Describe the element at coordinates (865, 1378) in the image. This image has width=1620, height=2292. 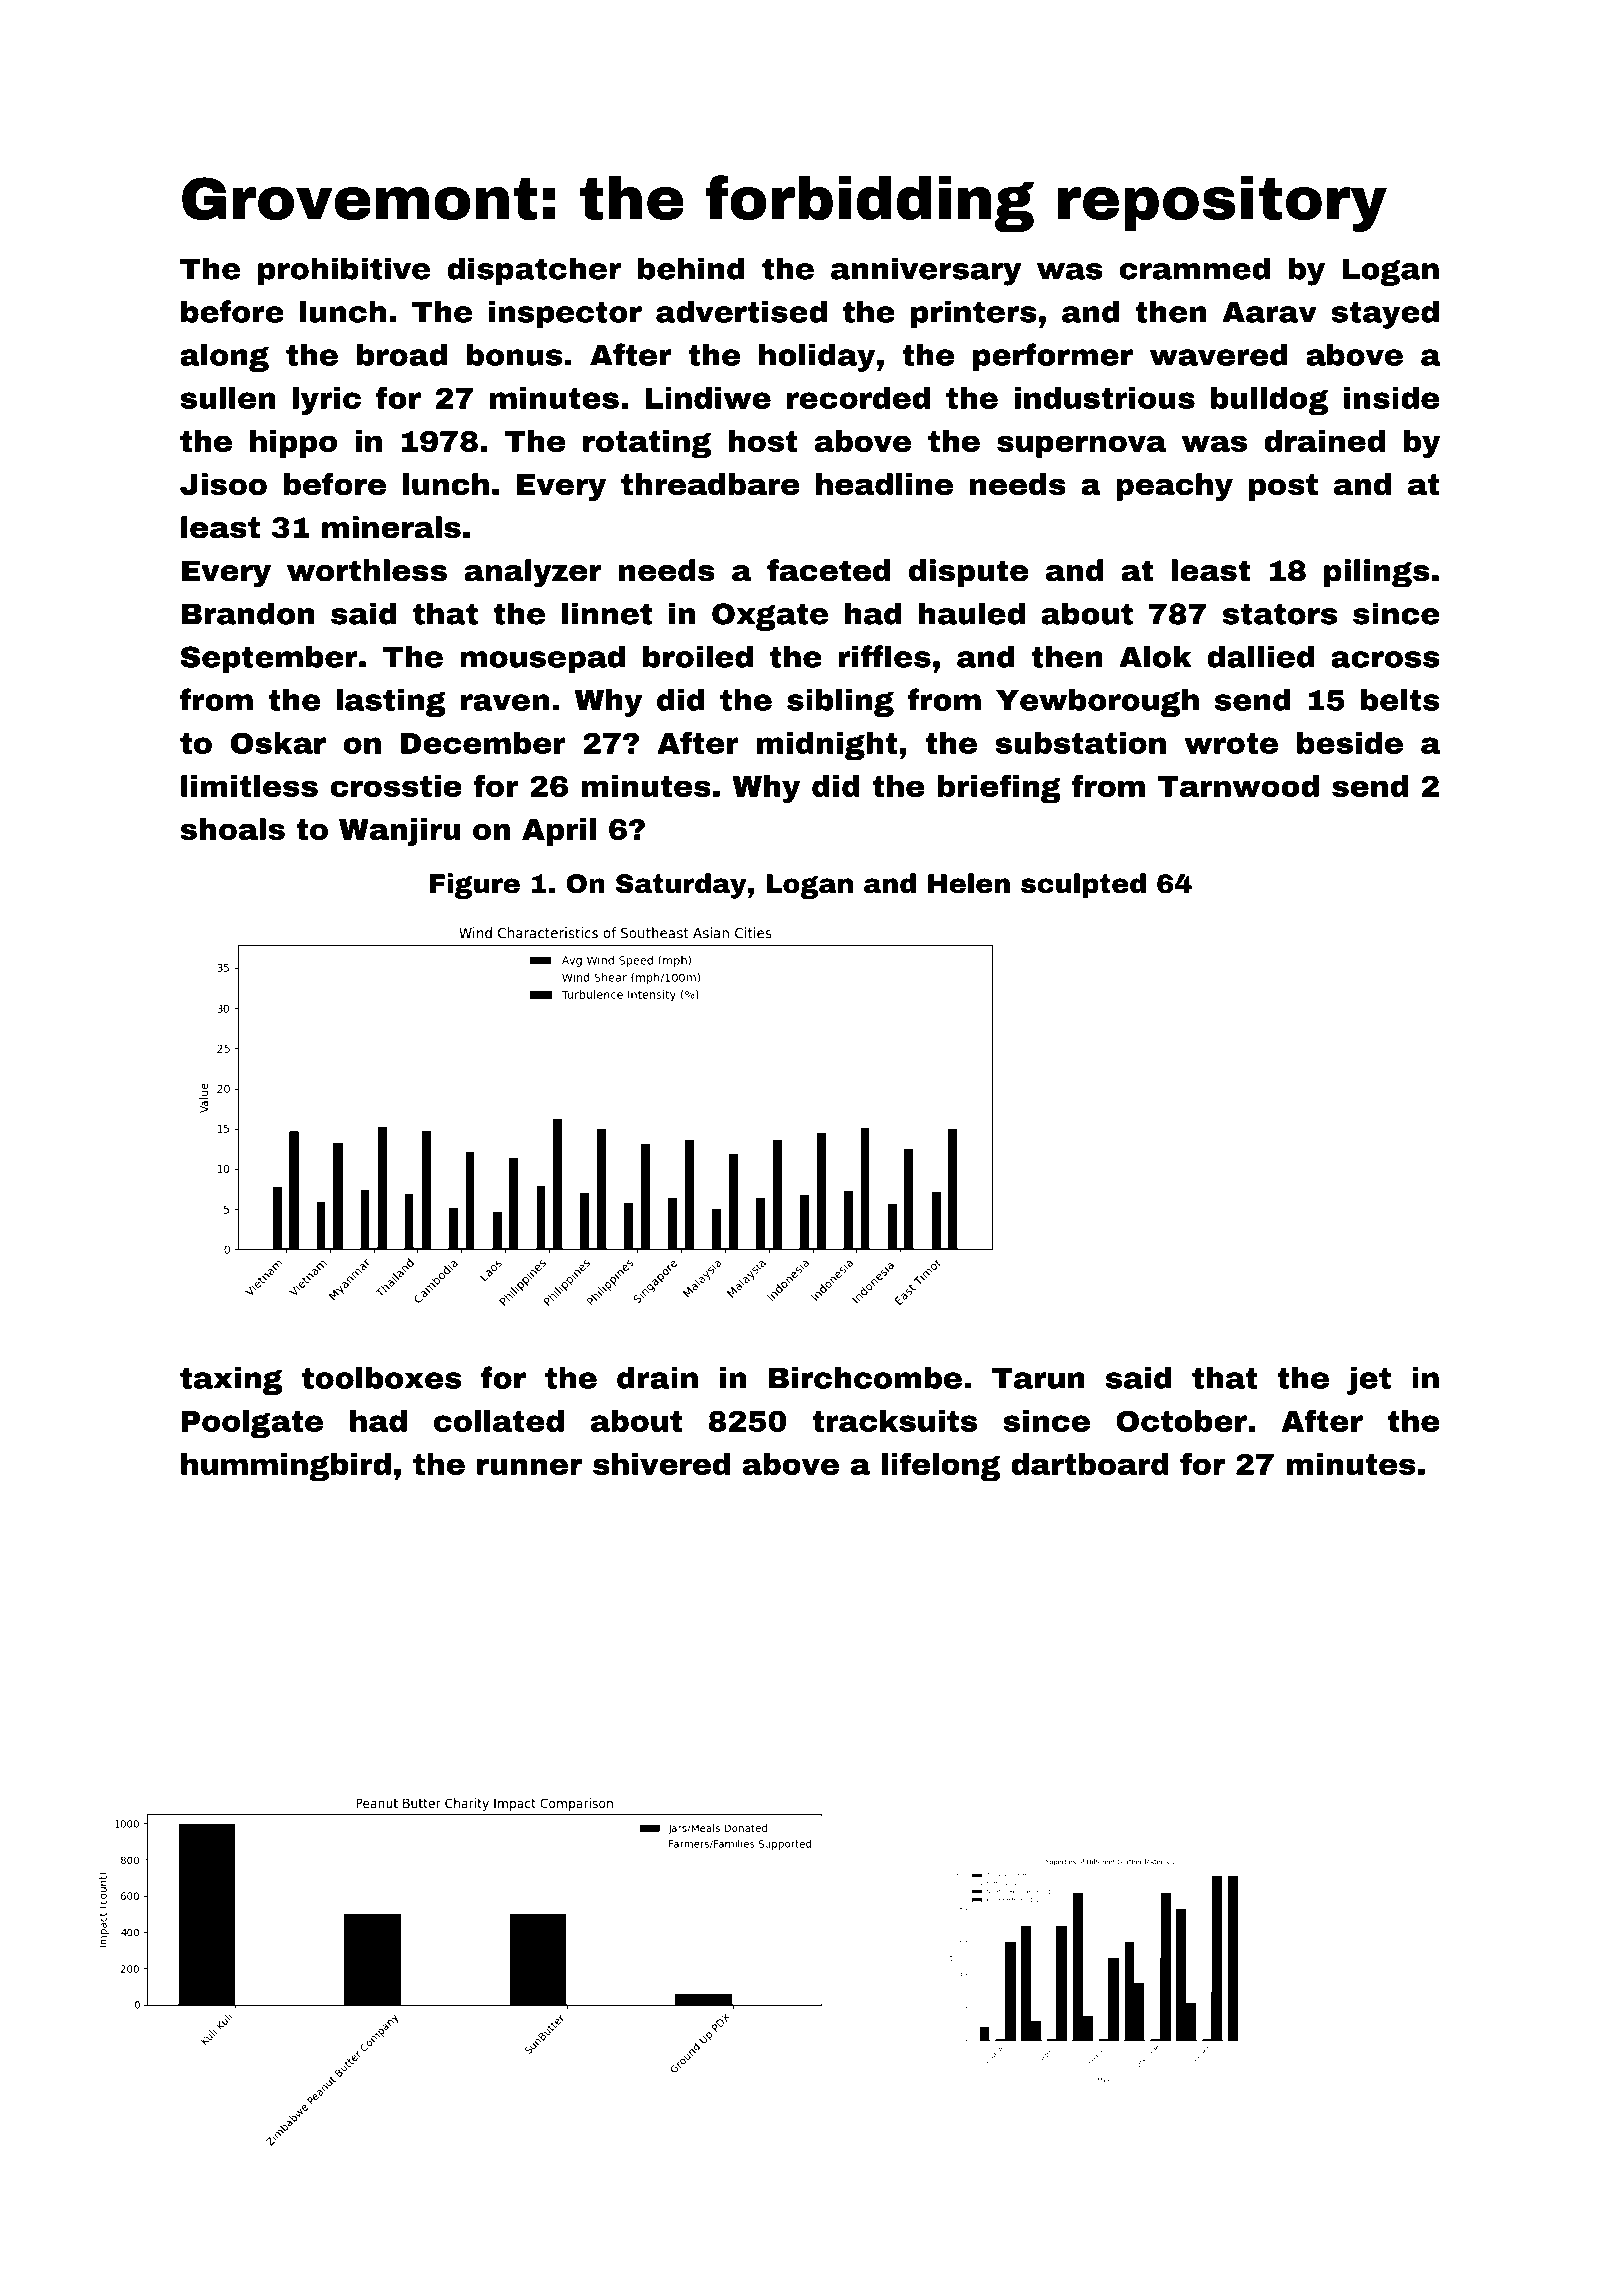
I see `Birchcombe` at that location.
